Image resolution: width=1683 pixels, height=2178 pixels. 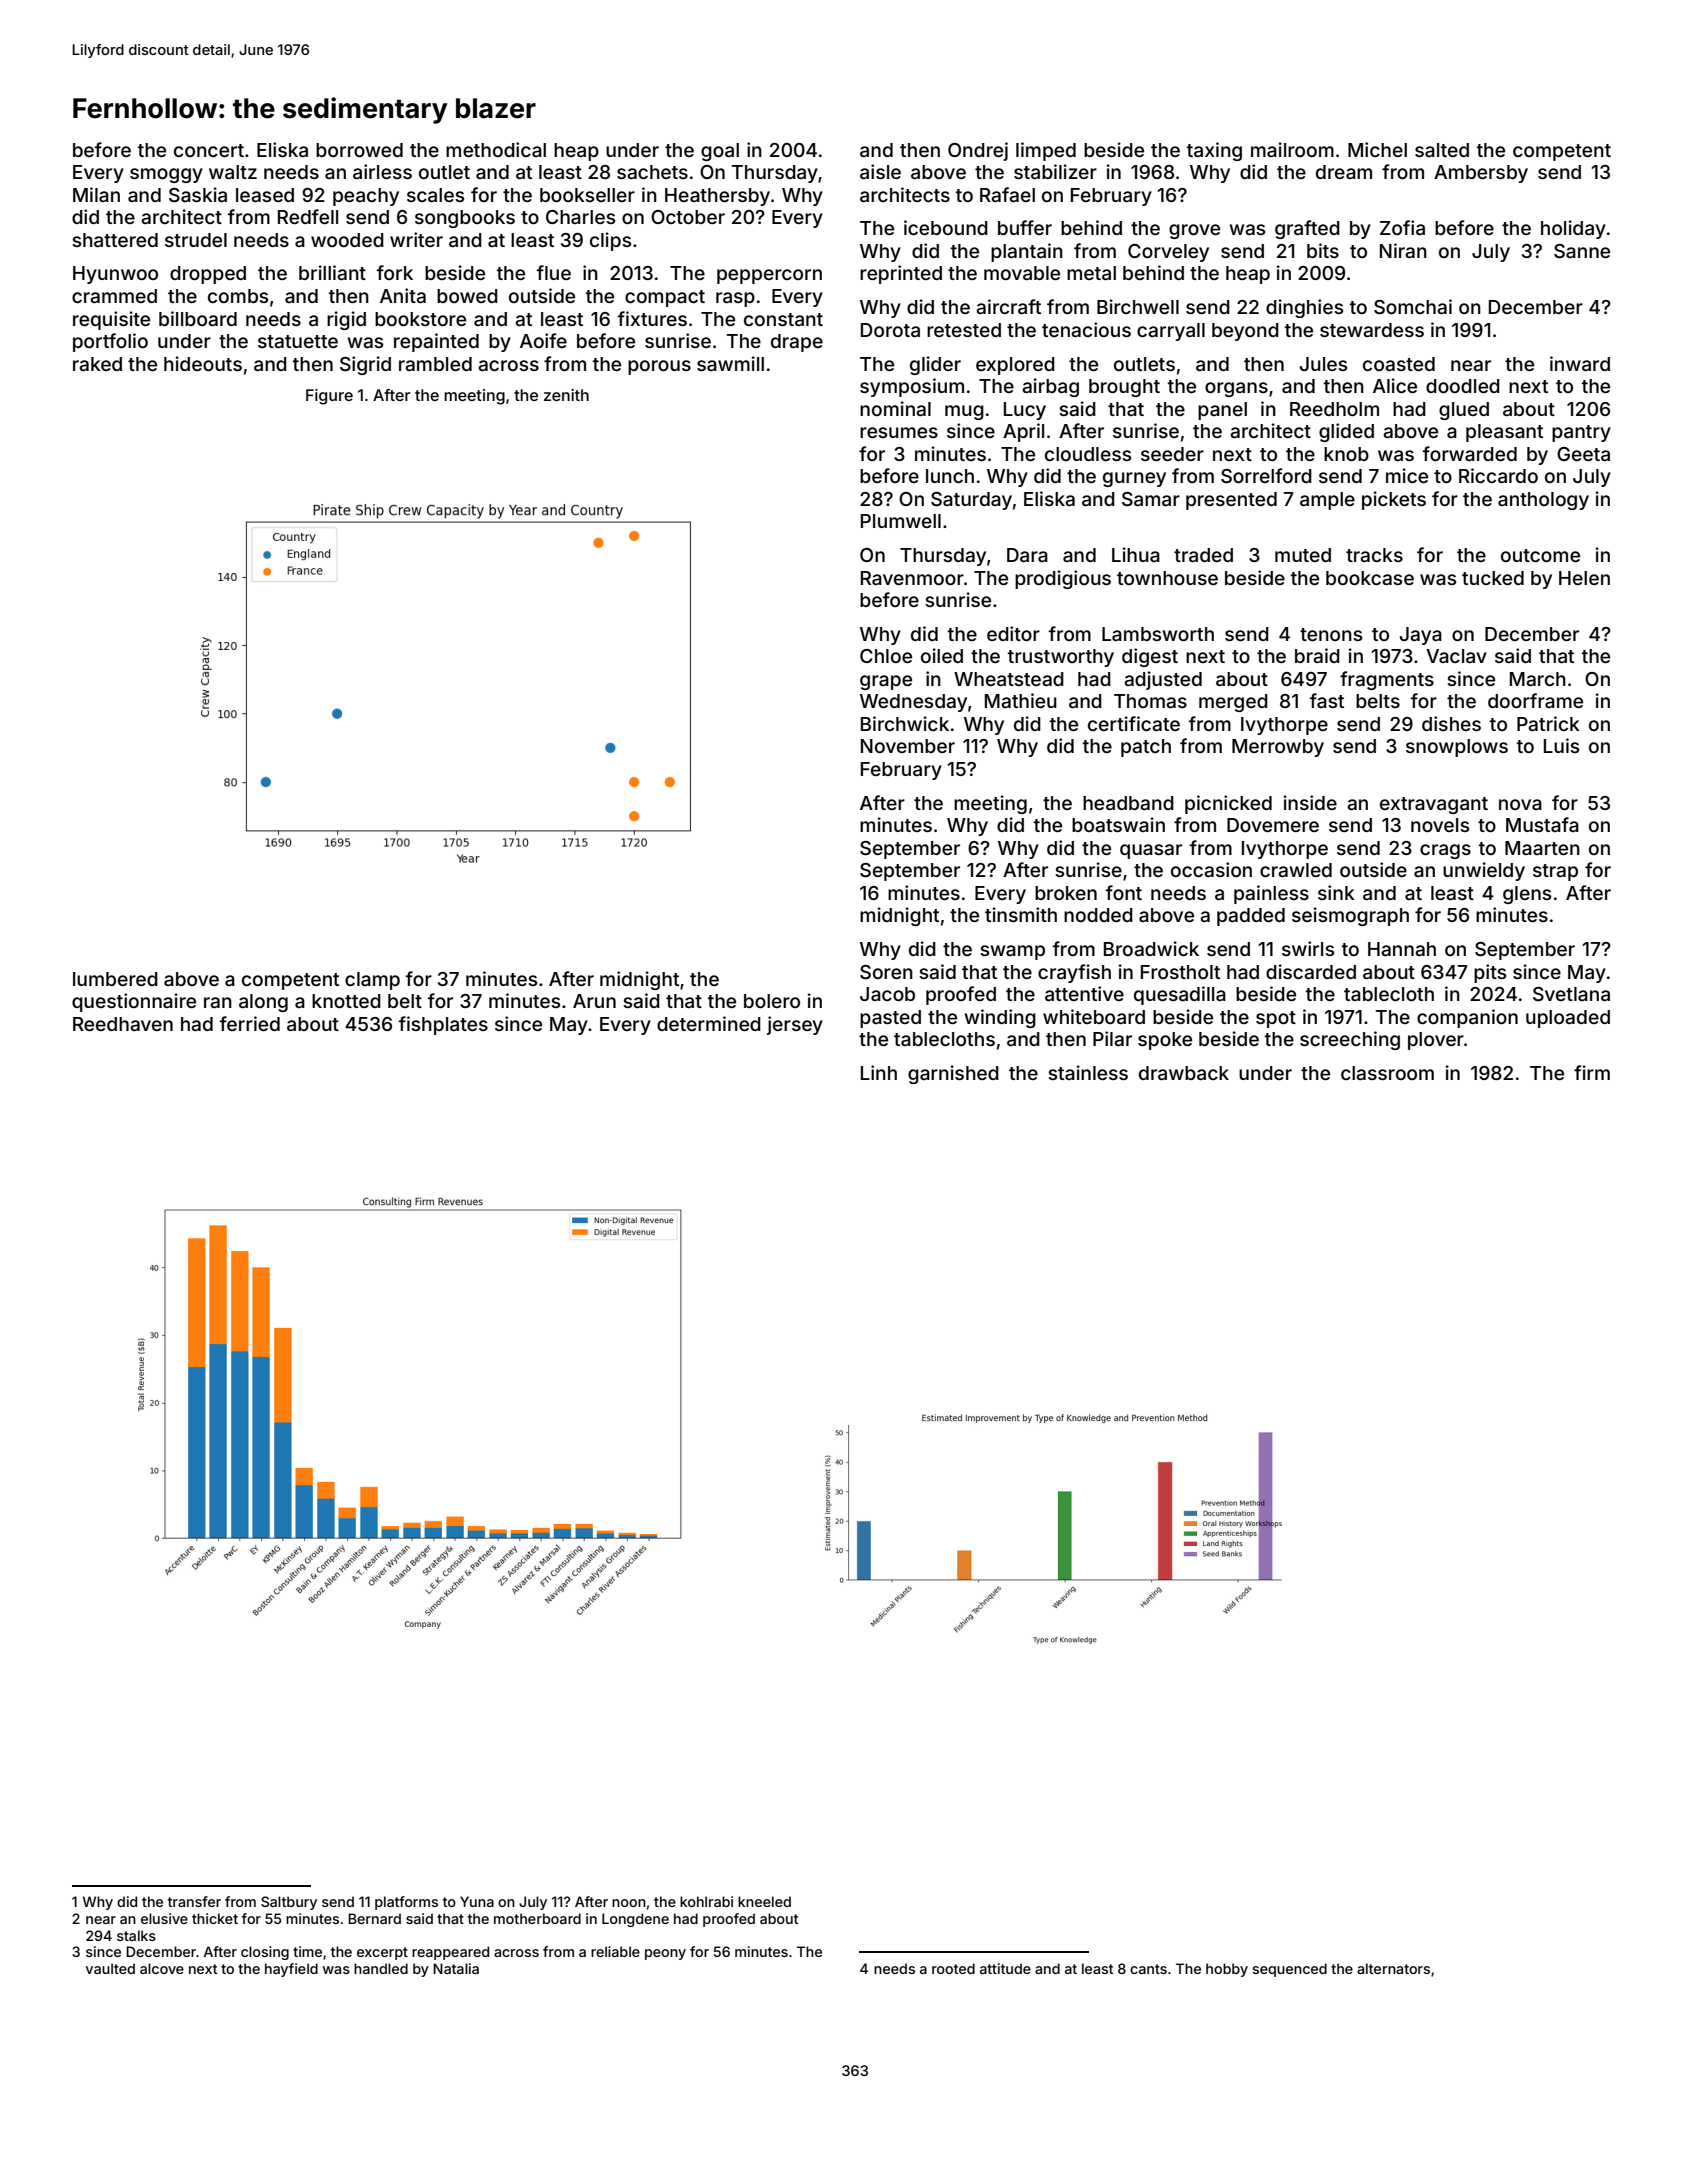 What do you see at coordinates (134, 1002) in the document?
I see `questionnaire` at bounding box center [134, 1002].
